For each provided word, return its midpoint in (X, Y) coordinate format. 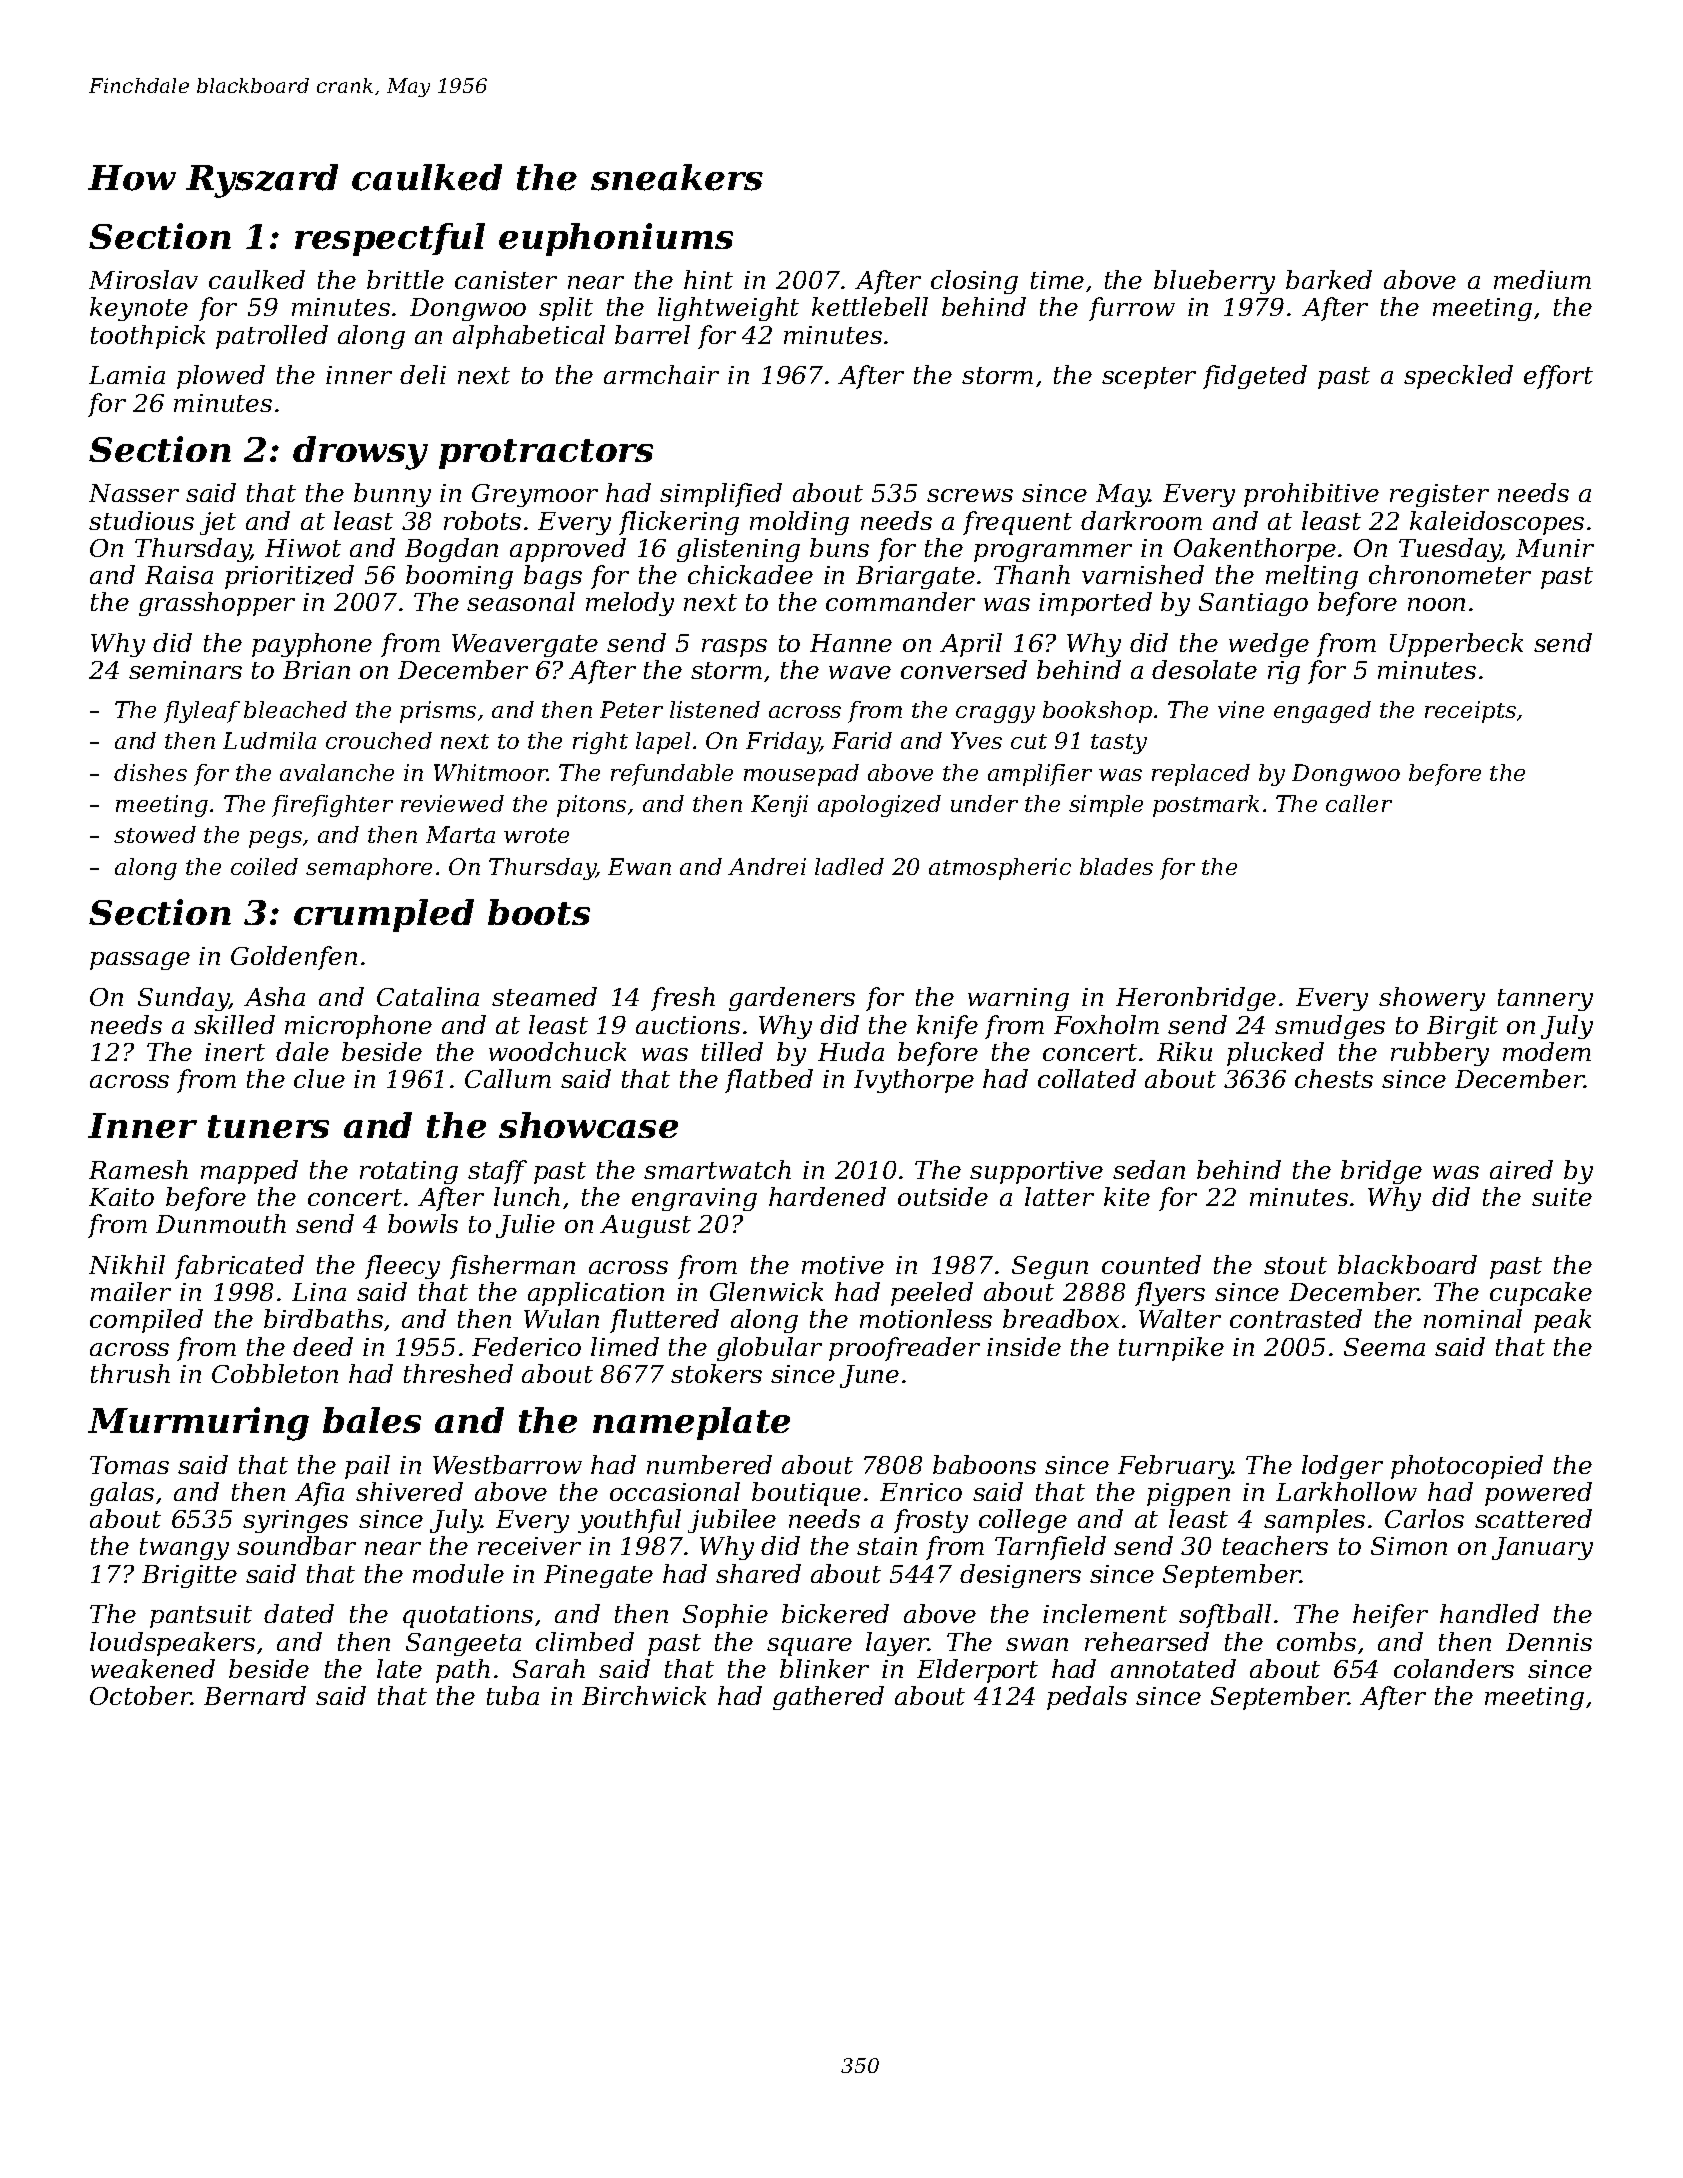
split (566, 309)
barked (1329, 279)
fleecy (402, 1267)
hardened (827, 1196)
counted (1151, 1264)
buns (839, 547)
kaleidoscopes (1497, 523)
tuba (513, 1695)
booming (459, 577)
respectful (390, 239)
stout (1295, 1265)
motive (843, 1265)
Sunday (183, 999)
